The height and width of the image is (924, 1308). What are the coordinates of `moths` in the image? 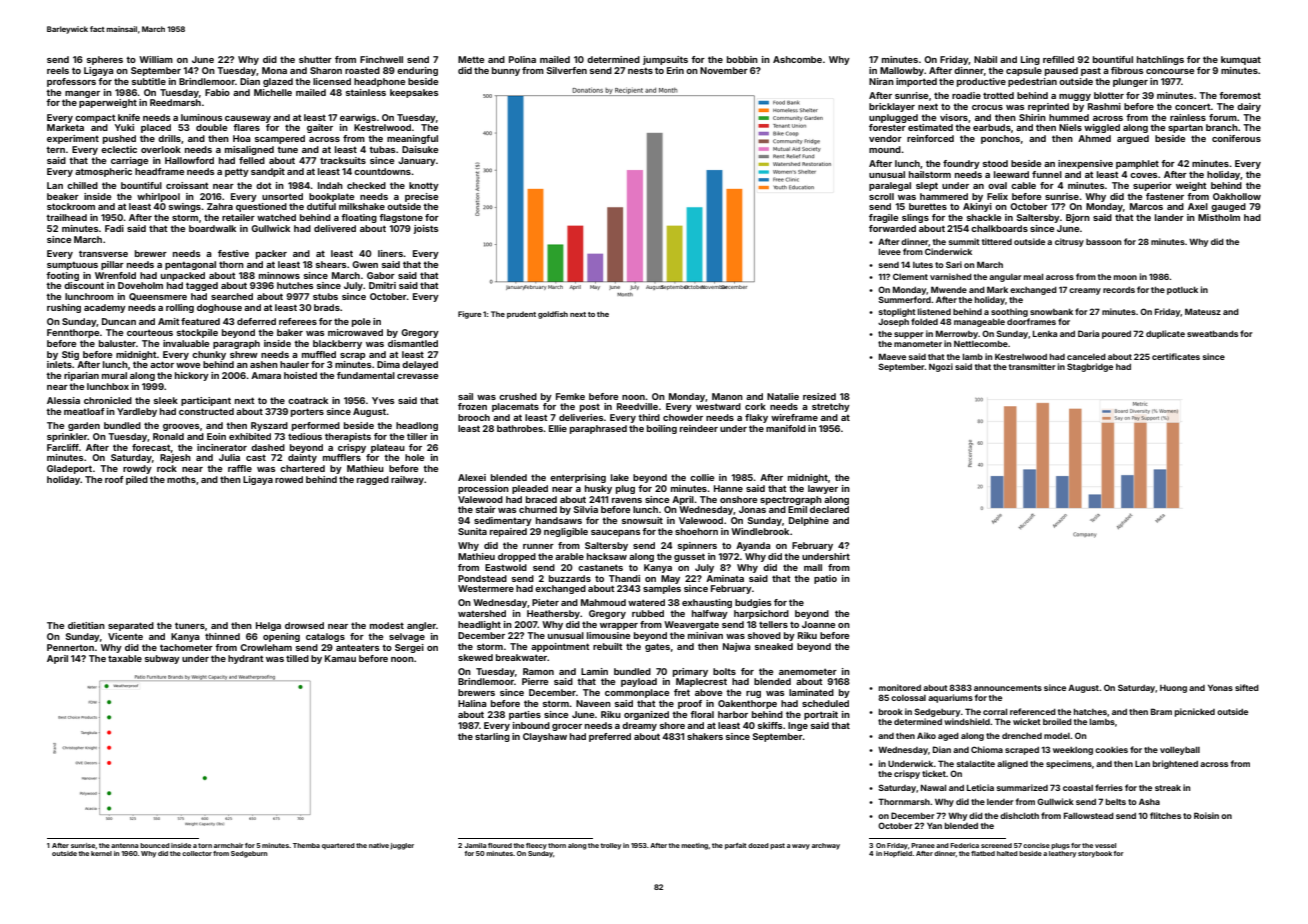 It's located at (181, 479).
